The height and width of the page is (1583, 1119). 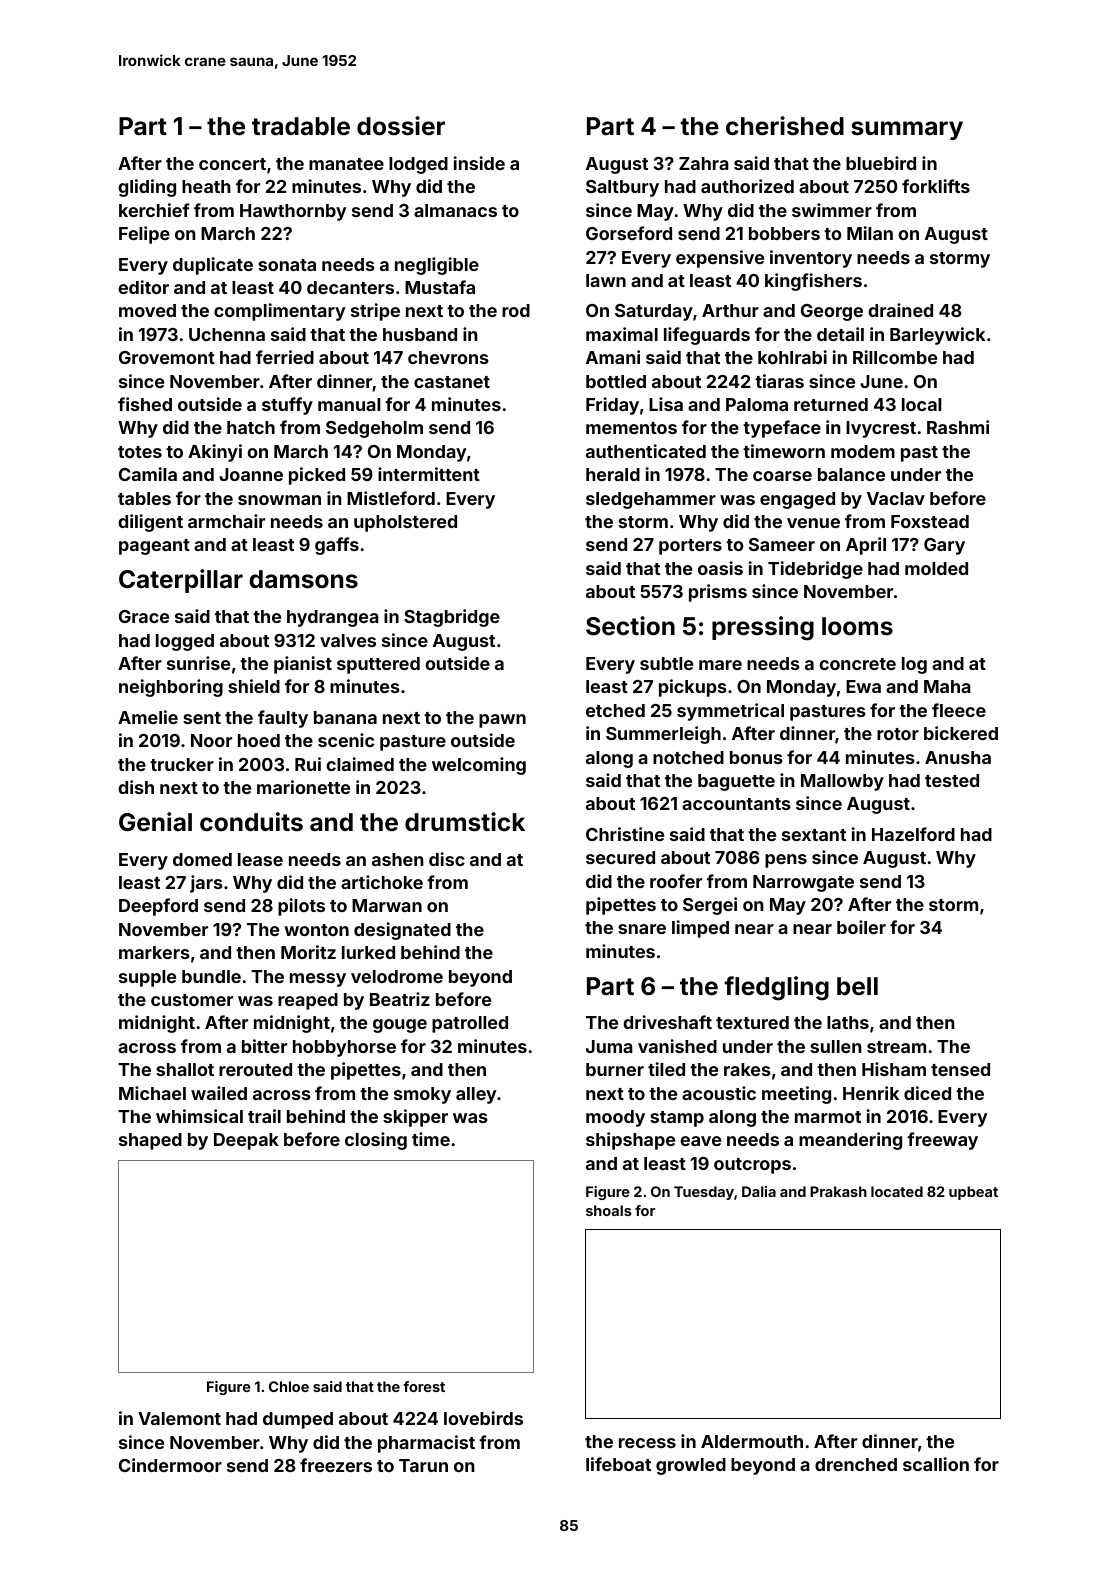 What do you see at coordinates (647, 1443) in the page?
I see `recess` at bounding box center [647, 1443].
